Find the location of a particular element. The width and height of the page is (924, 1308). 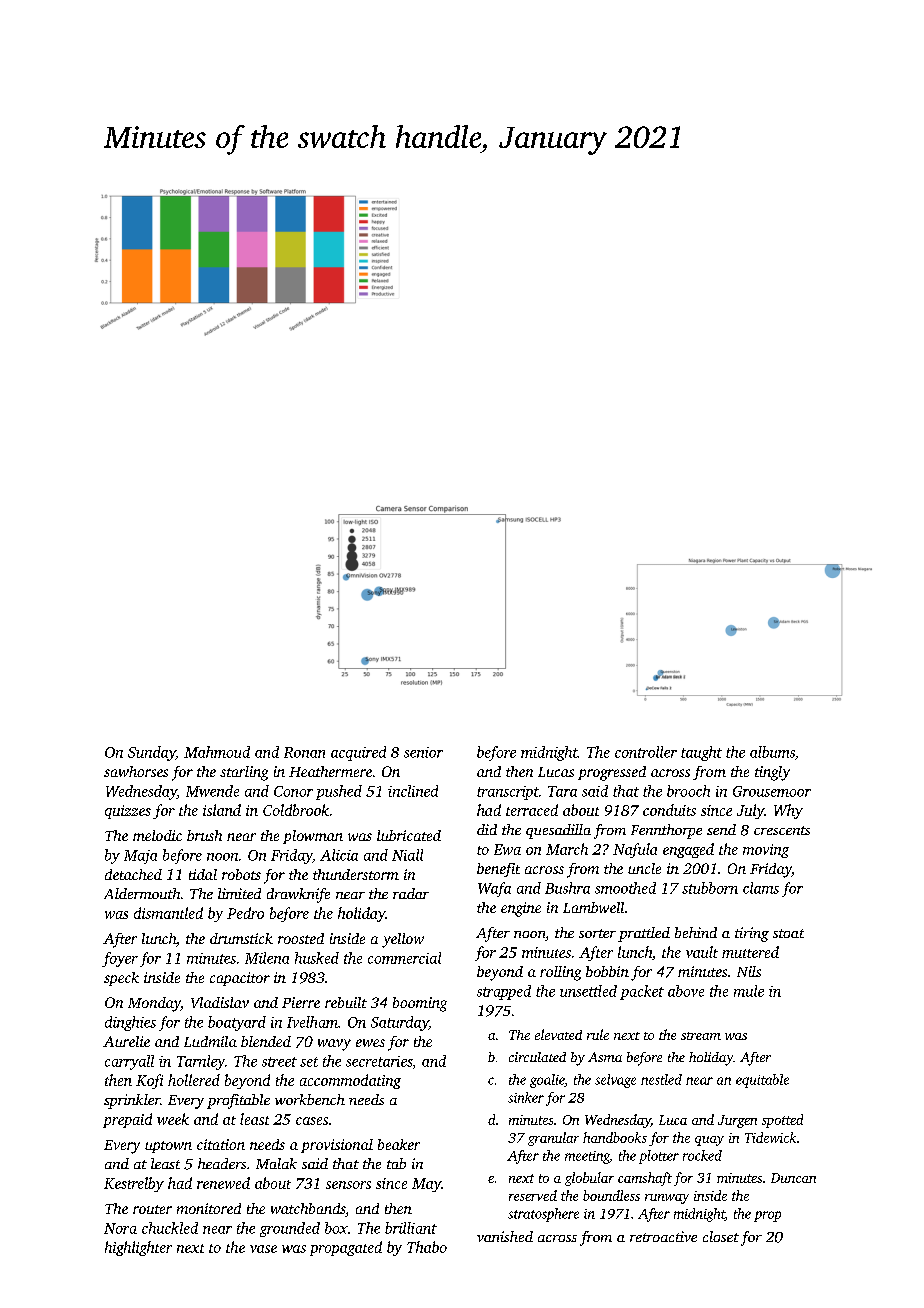

Tarnley is located at coordinates (201, 1062).
